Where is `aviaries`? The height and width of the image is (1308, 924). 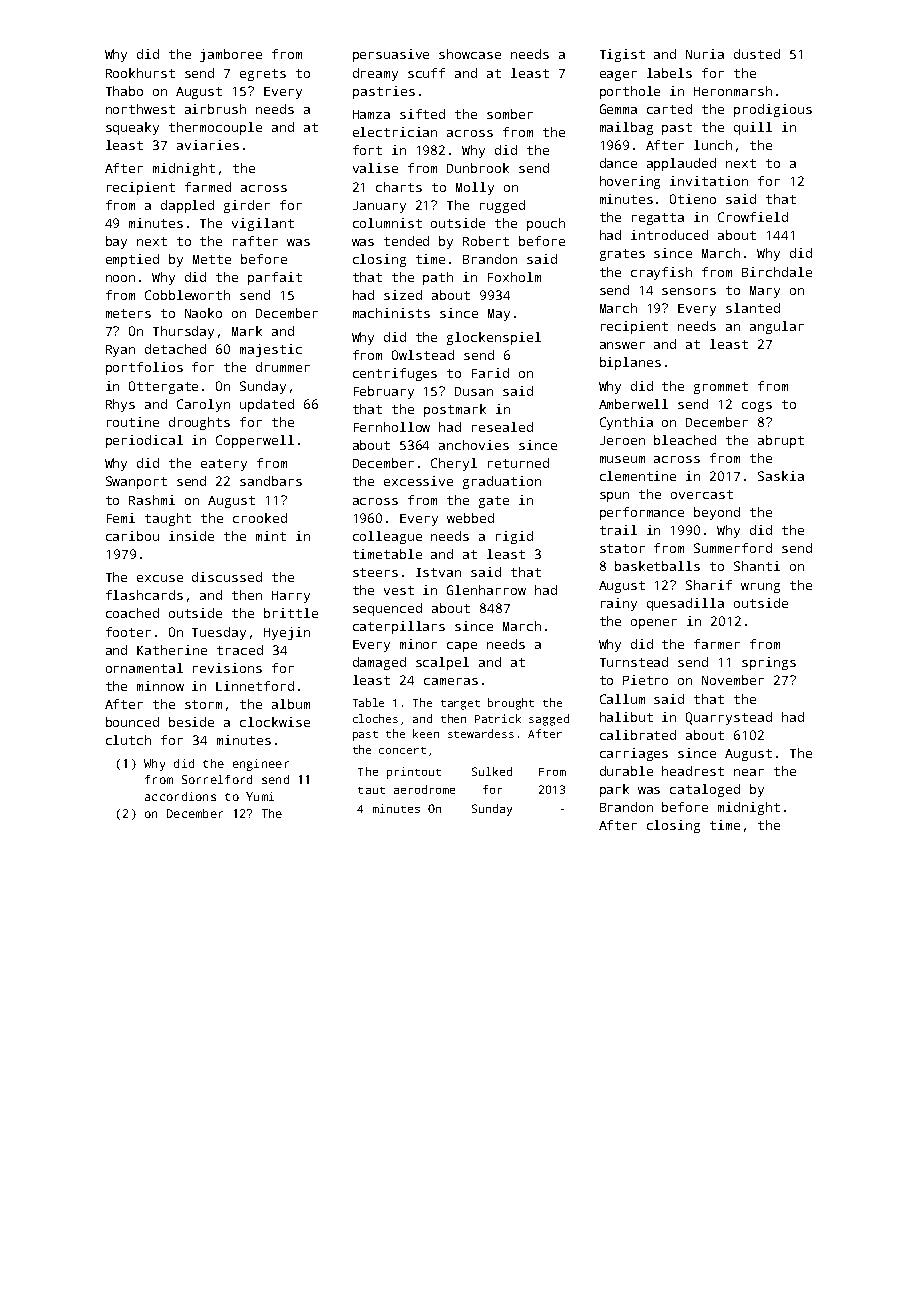 aviaries is located at coordinates (208, 145).
